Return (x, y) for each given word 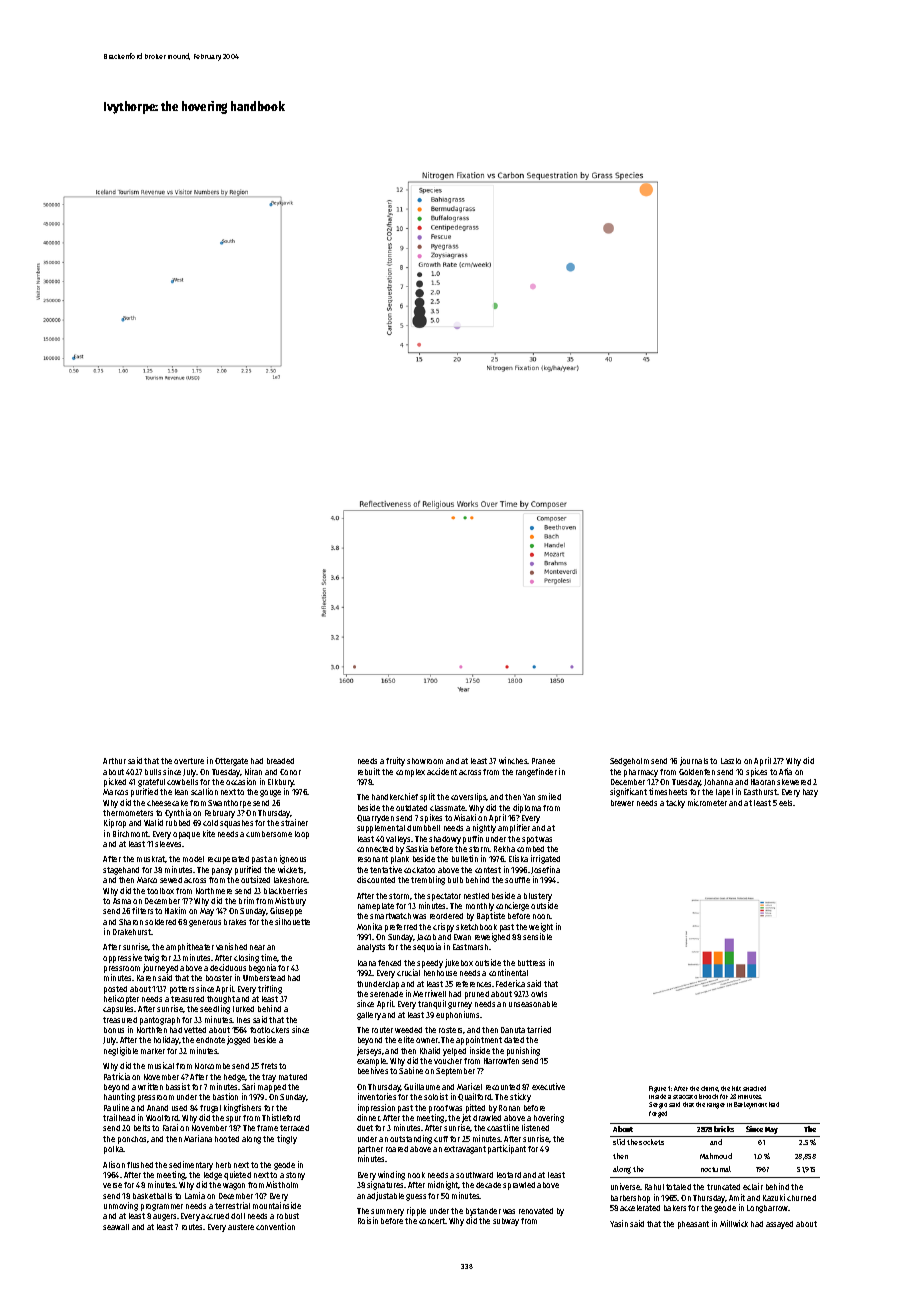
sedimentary (191, 1165)
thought (221, 1000)
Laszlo (731, 761)
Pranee (543, 761)
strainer (294, 822)
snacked (754, 1088)
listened (535, 1127)
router (382, 1030)
